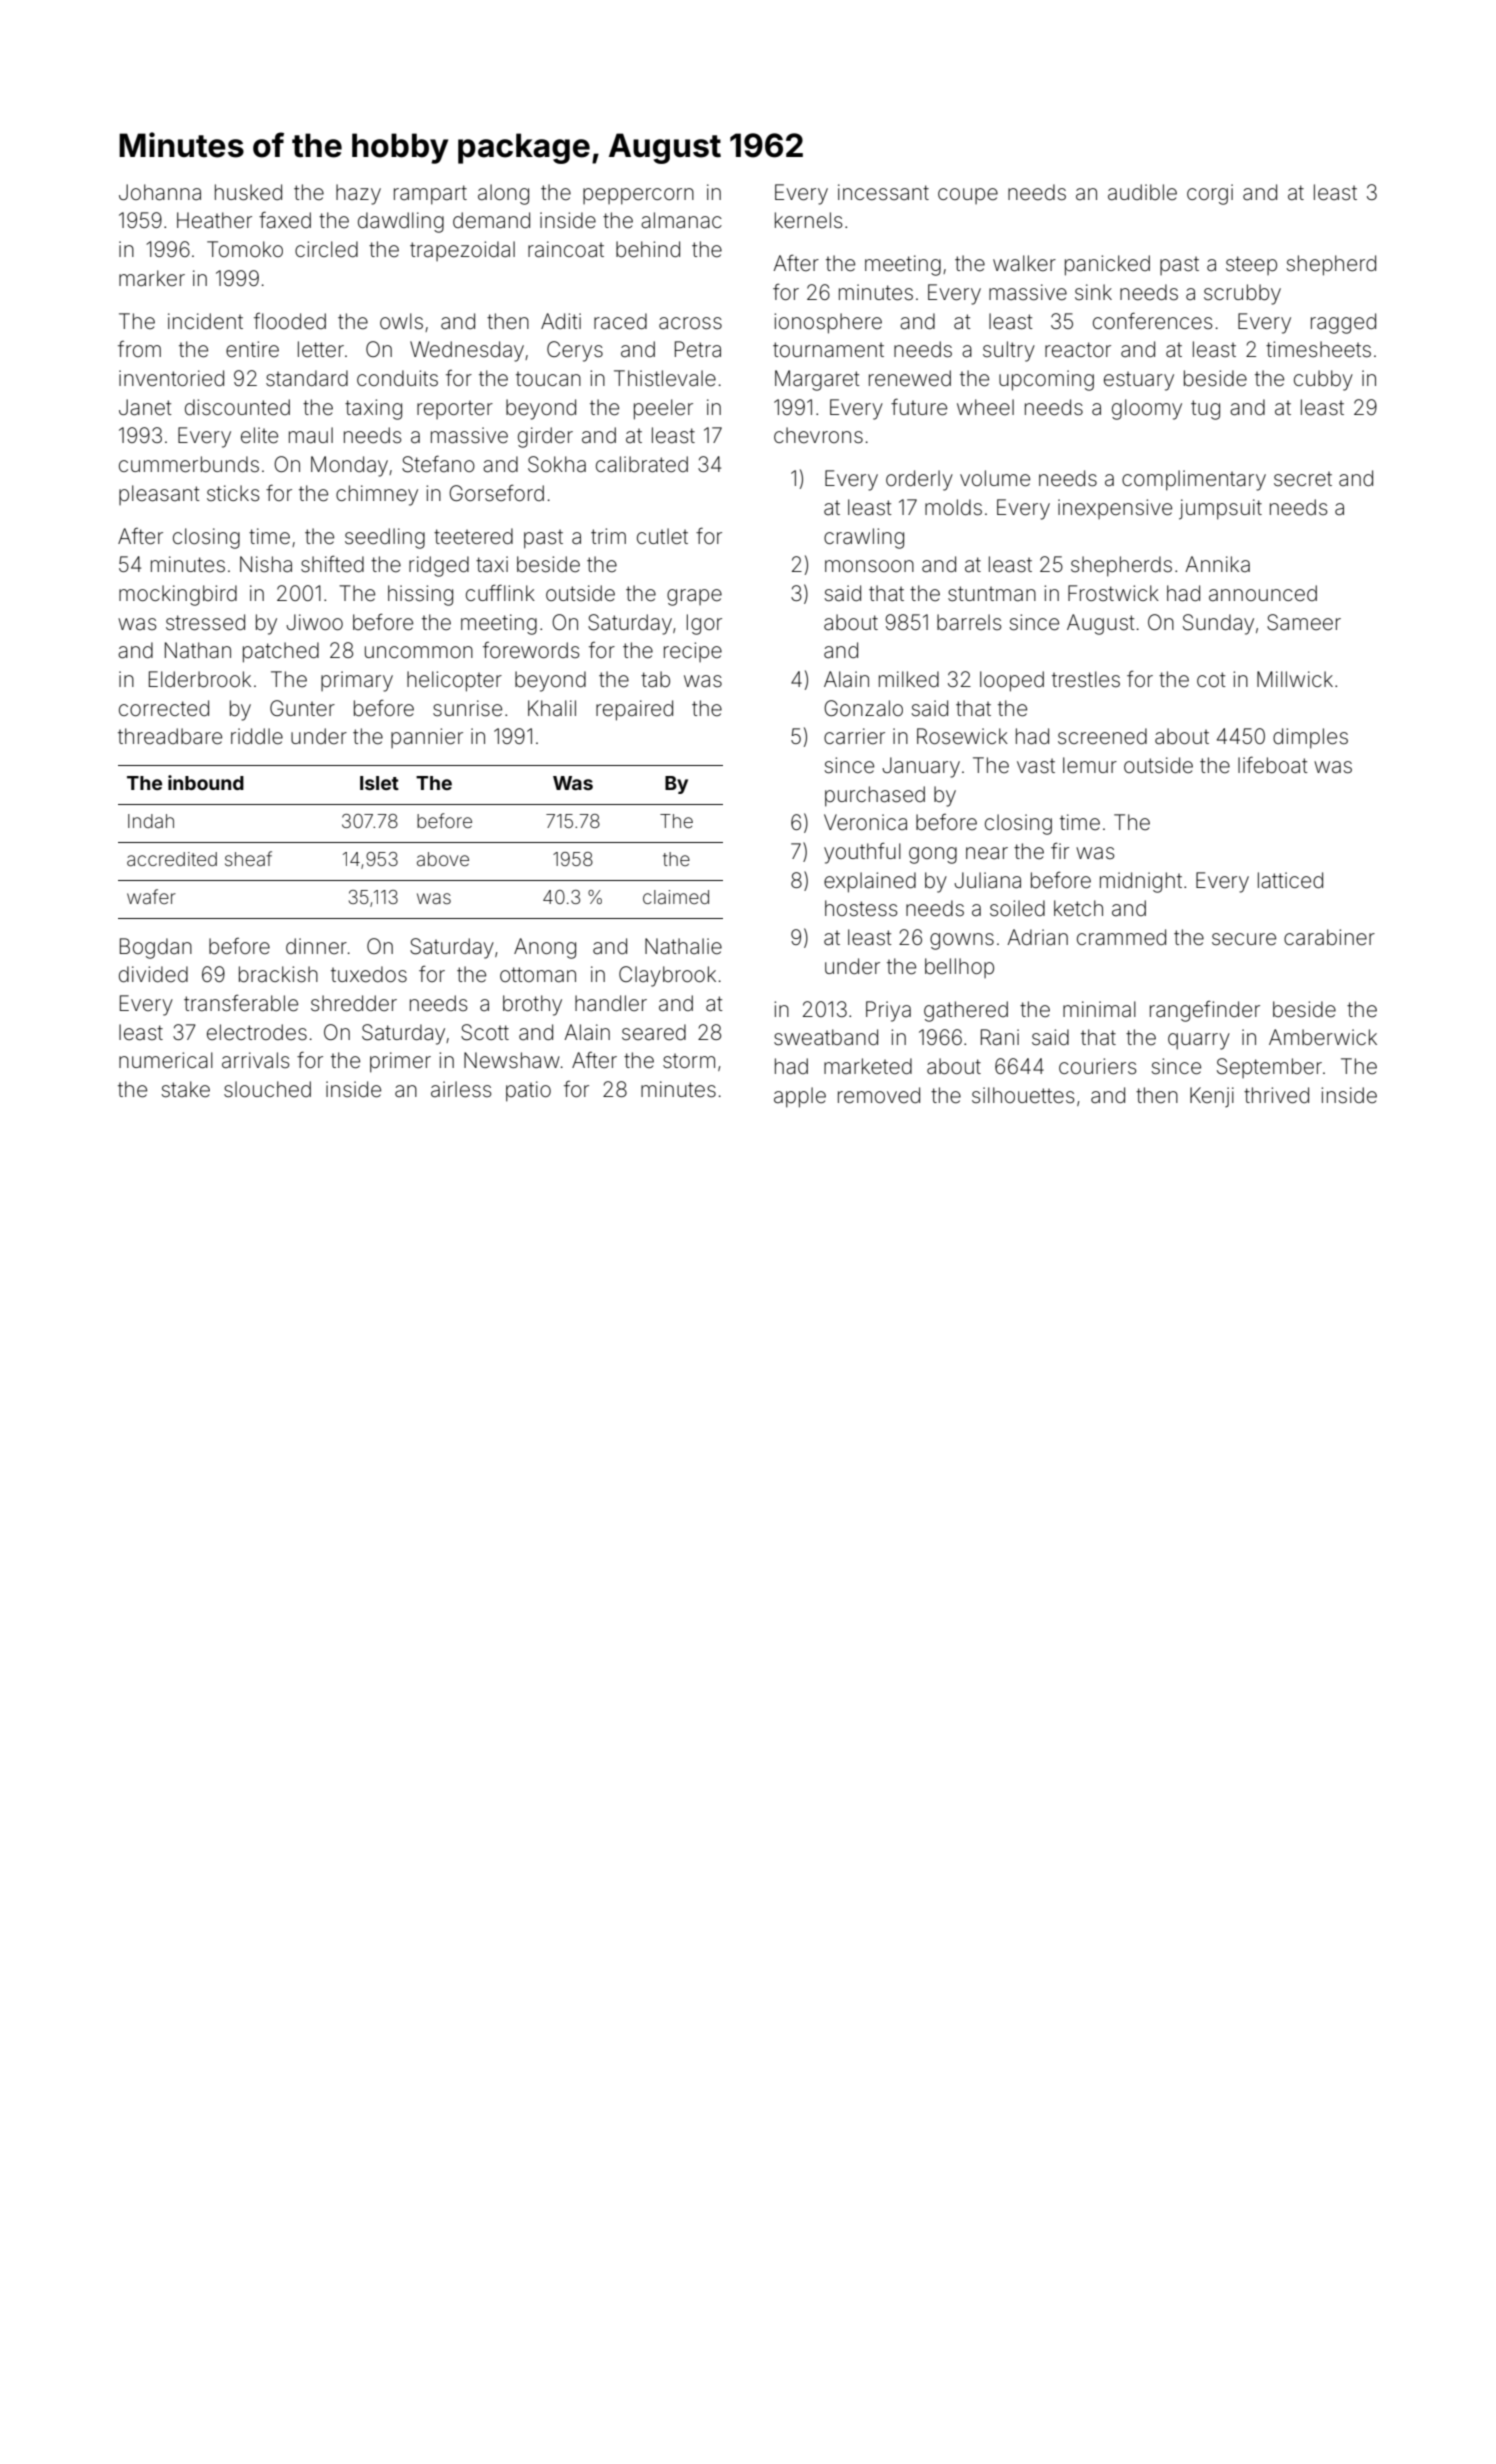  I want to click on secret, so click(1303, 479).
